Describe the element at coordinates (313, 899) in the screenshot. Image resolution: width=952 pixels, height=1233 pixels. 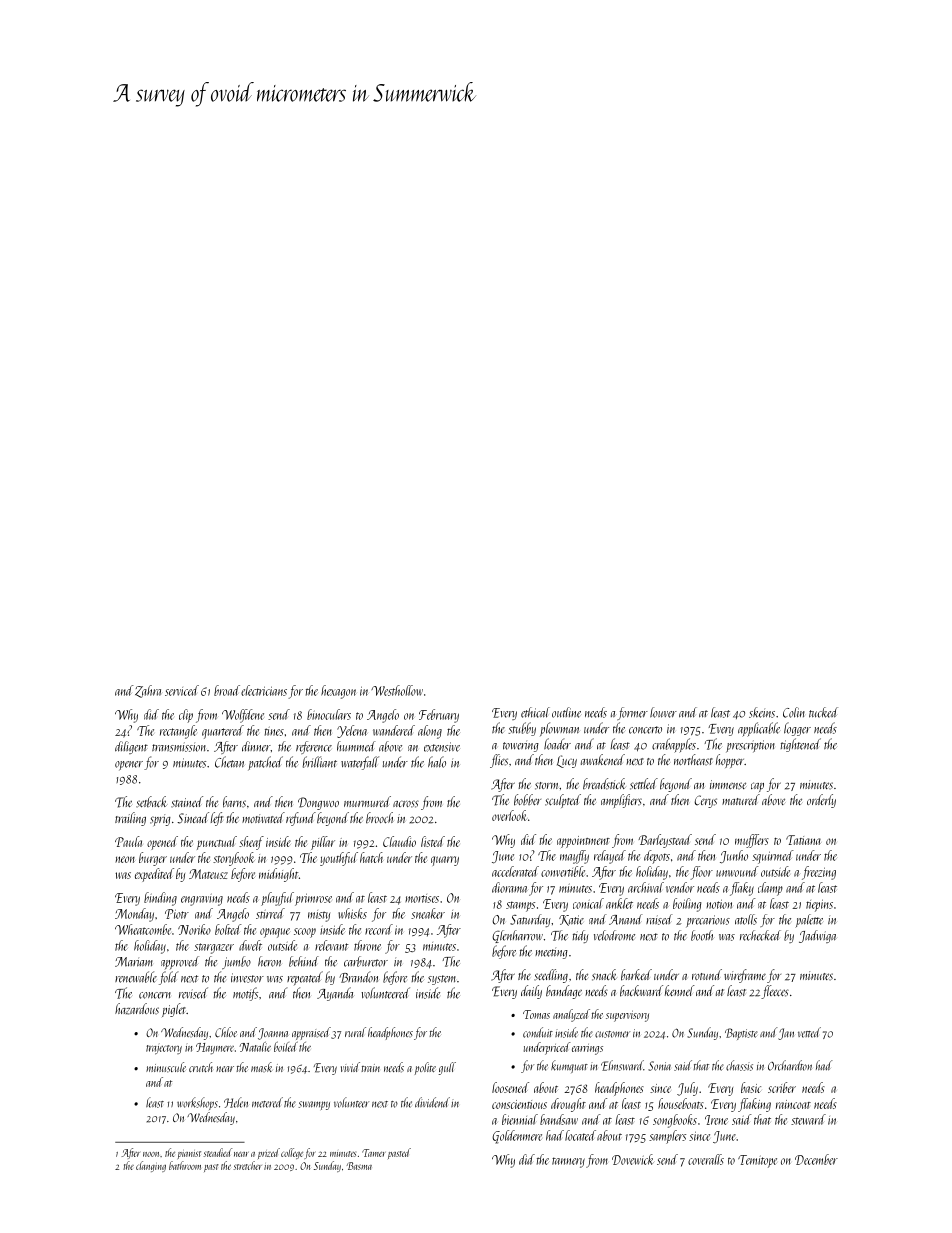
I see `primrose` at that location.
